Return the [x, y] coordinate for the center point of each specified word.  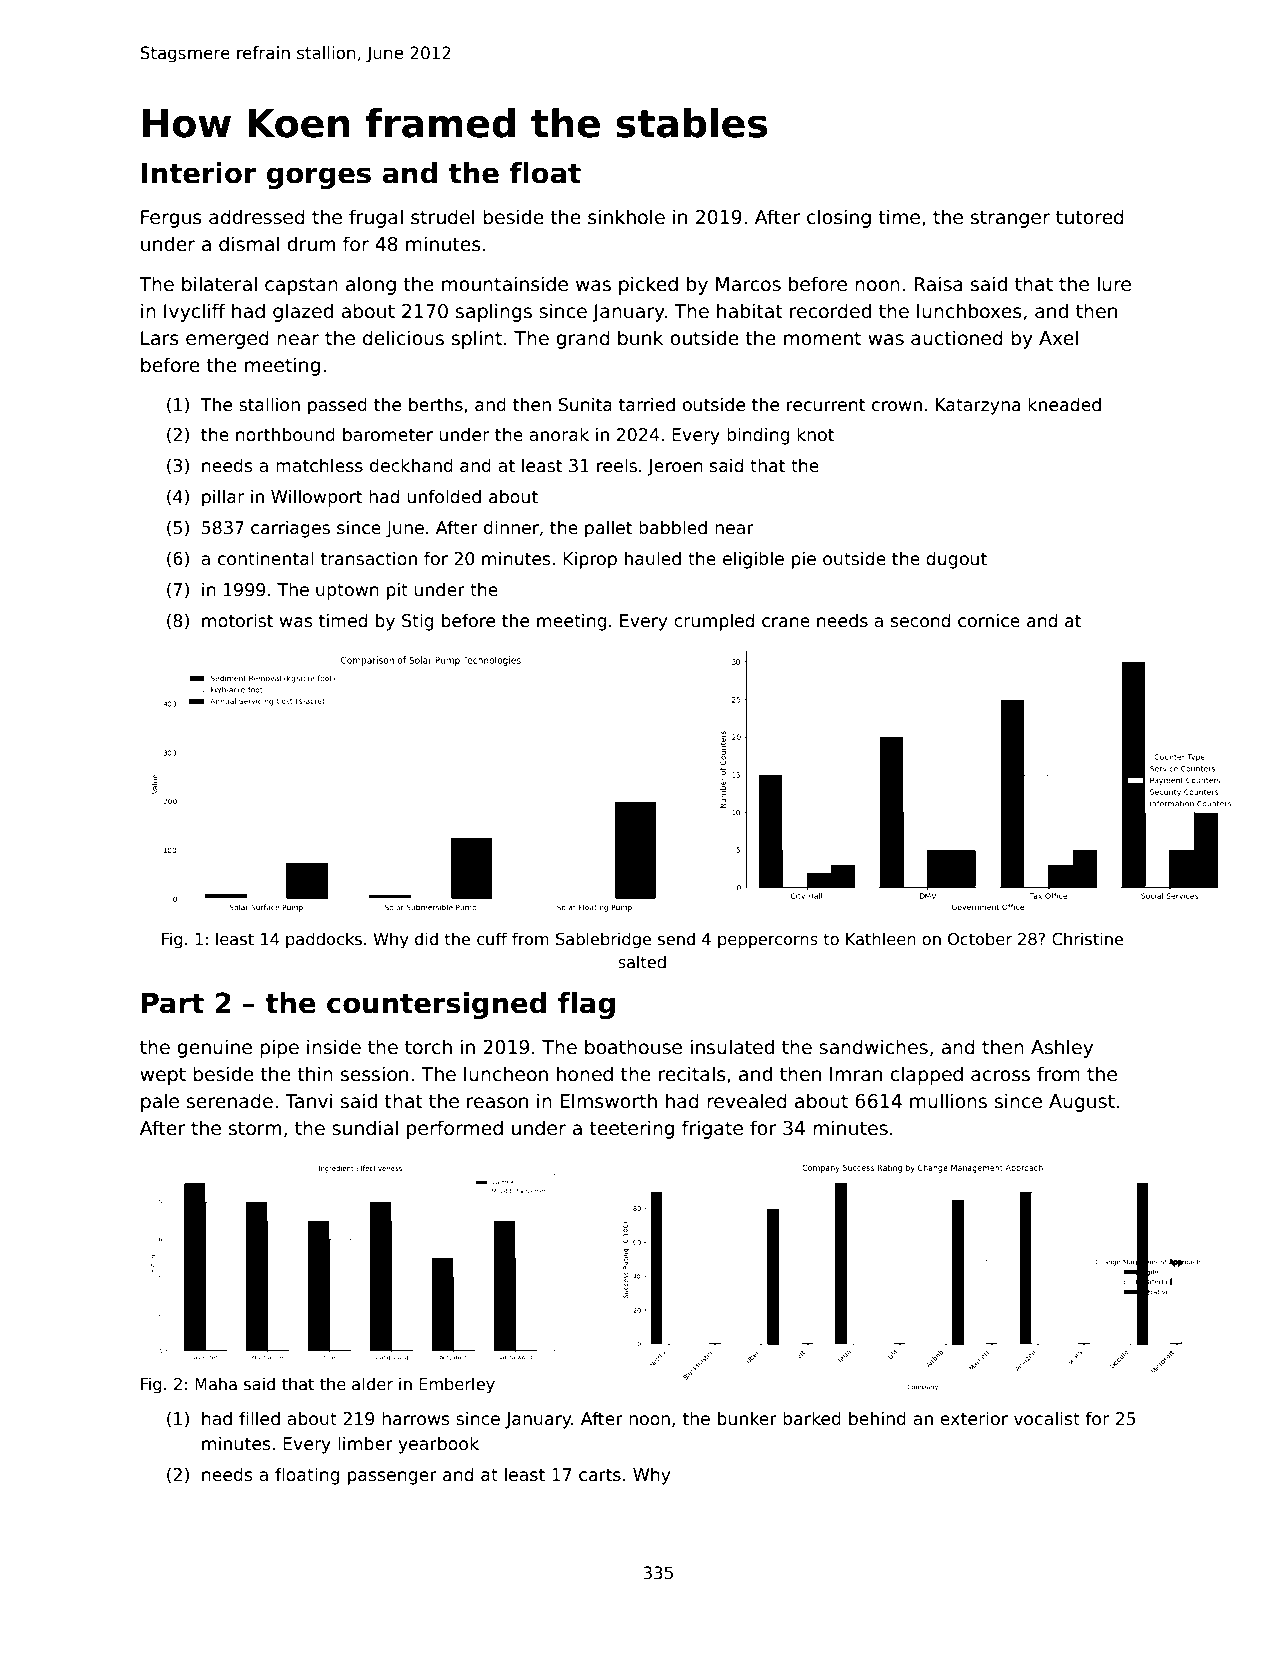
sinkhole [626, 217]
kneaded [1064, 404]
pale [160, 1102]
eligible [753, 560]
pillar [223, 498]
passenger [392, 1478]
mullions [948, 1101]
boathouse [633, 1047]
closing [839, 218]
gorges [319, 178]
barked [812, 1418]
